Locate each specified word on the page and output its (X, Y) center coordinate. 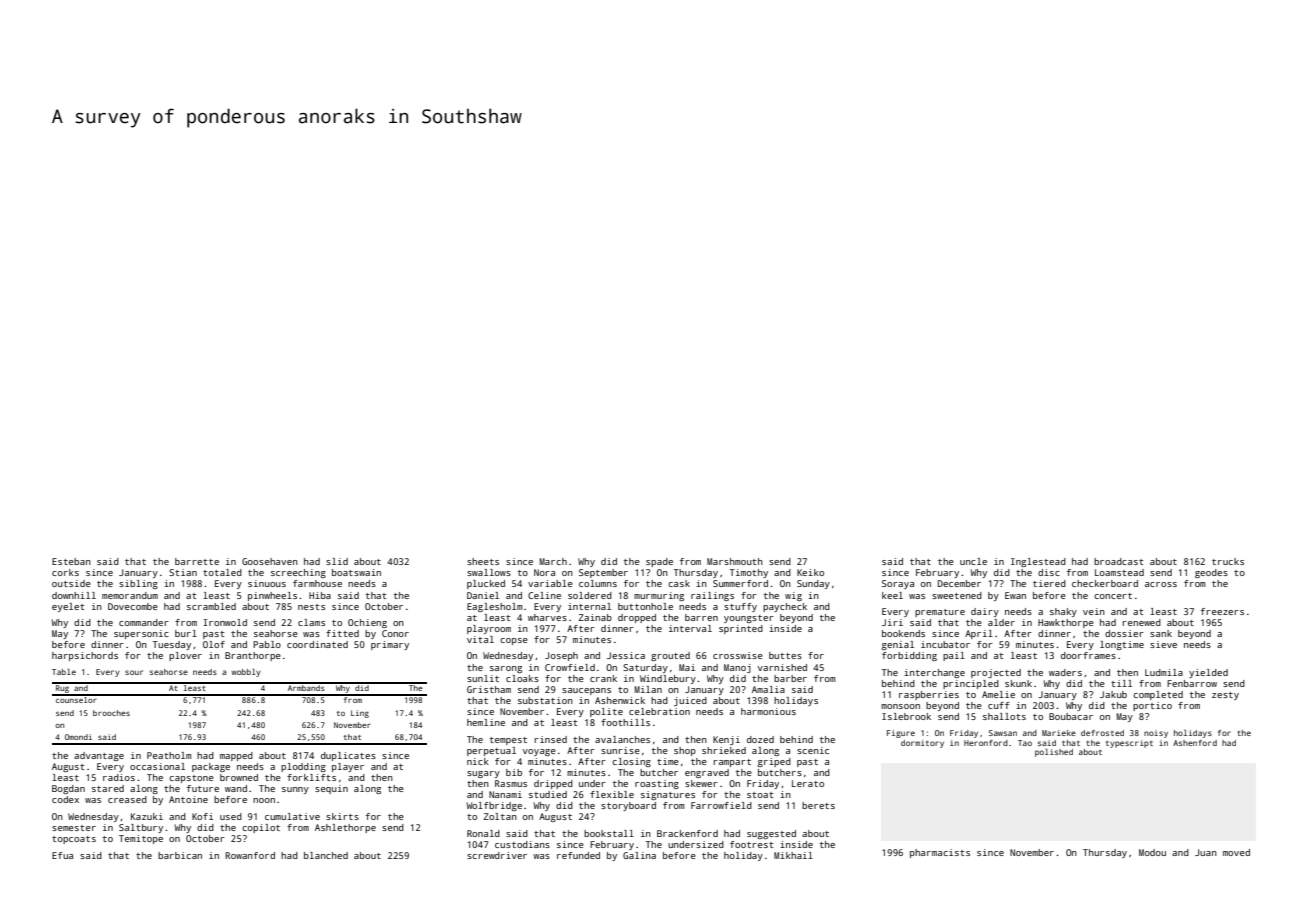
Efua (62, 855)
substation (545, 700)
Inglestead (1038, 562)
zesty (1225, 696)
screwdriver (497, 855)
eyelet (68, 607)
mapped (236, 756)
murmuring (659, 596)
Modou (1152, 852)
